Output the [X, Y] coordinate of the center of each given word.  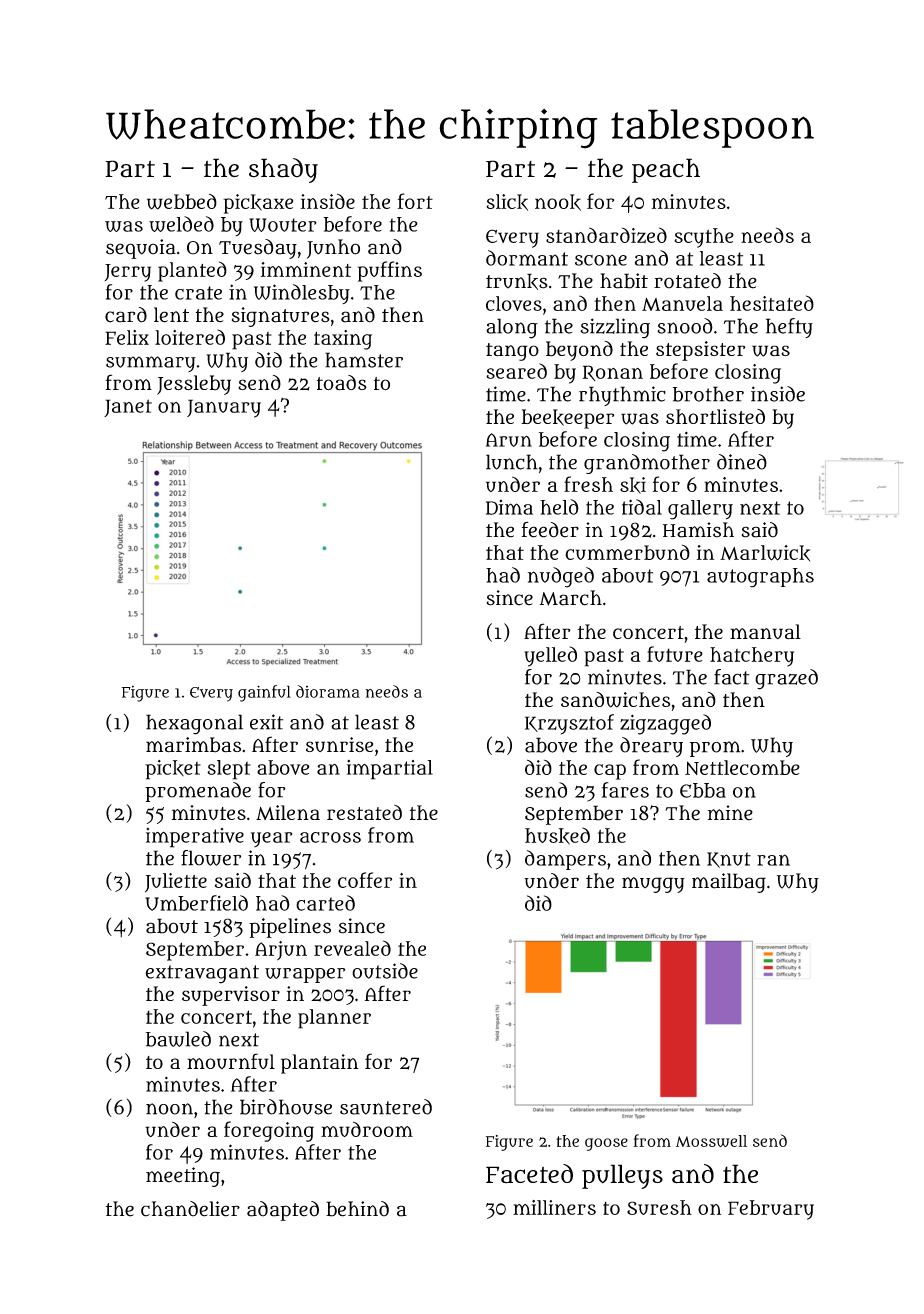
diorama [328, 691]
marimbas [193, 745]
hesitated [772, 303]
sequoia [141, 249]
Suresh [659, 1207]
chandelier [190, 1209]
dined [742, 462]
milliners [554, 1207]
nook [558, 202]
